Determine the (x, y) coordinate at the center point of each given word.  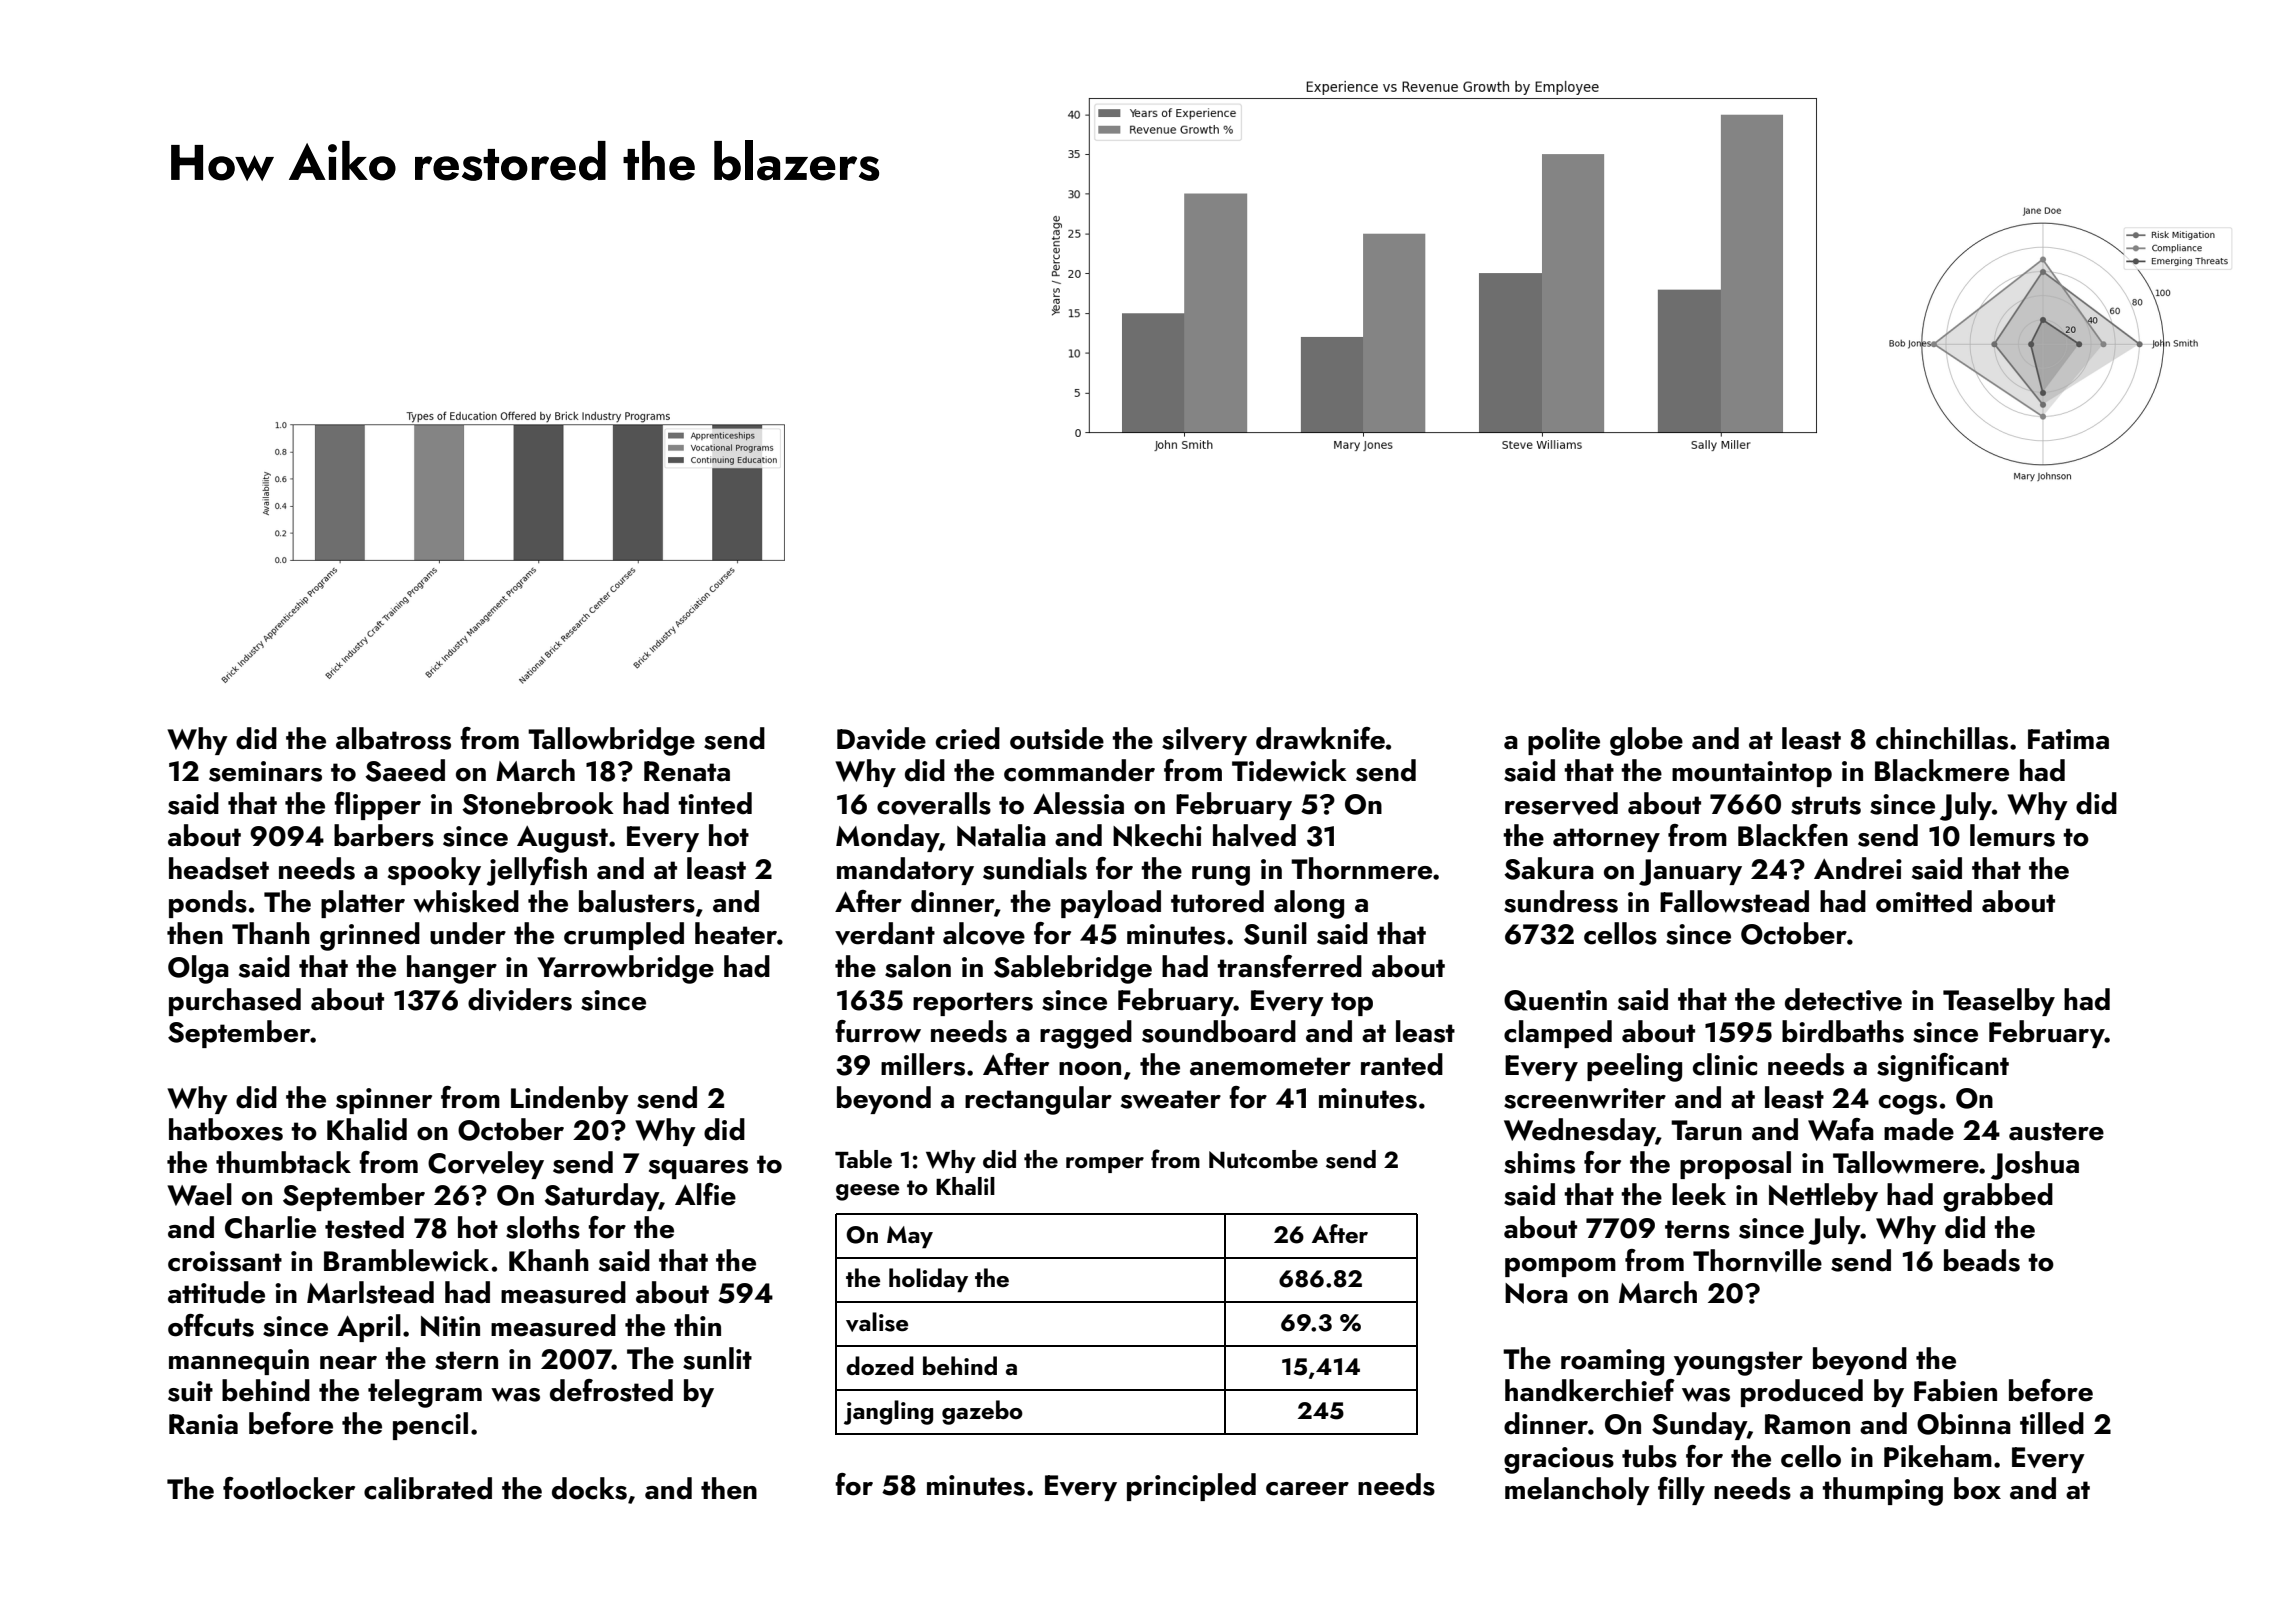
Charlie (270, 1227)
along (1309, 904)
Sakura (1549, 868)
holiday (928, 1280)
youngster (1738, 1363)
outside (1057, 738)
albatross (393, 738)
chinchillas (1942, 738)
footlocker (289, 1488)
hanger (452, 969)
